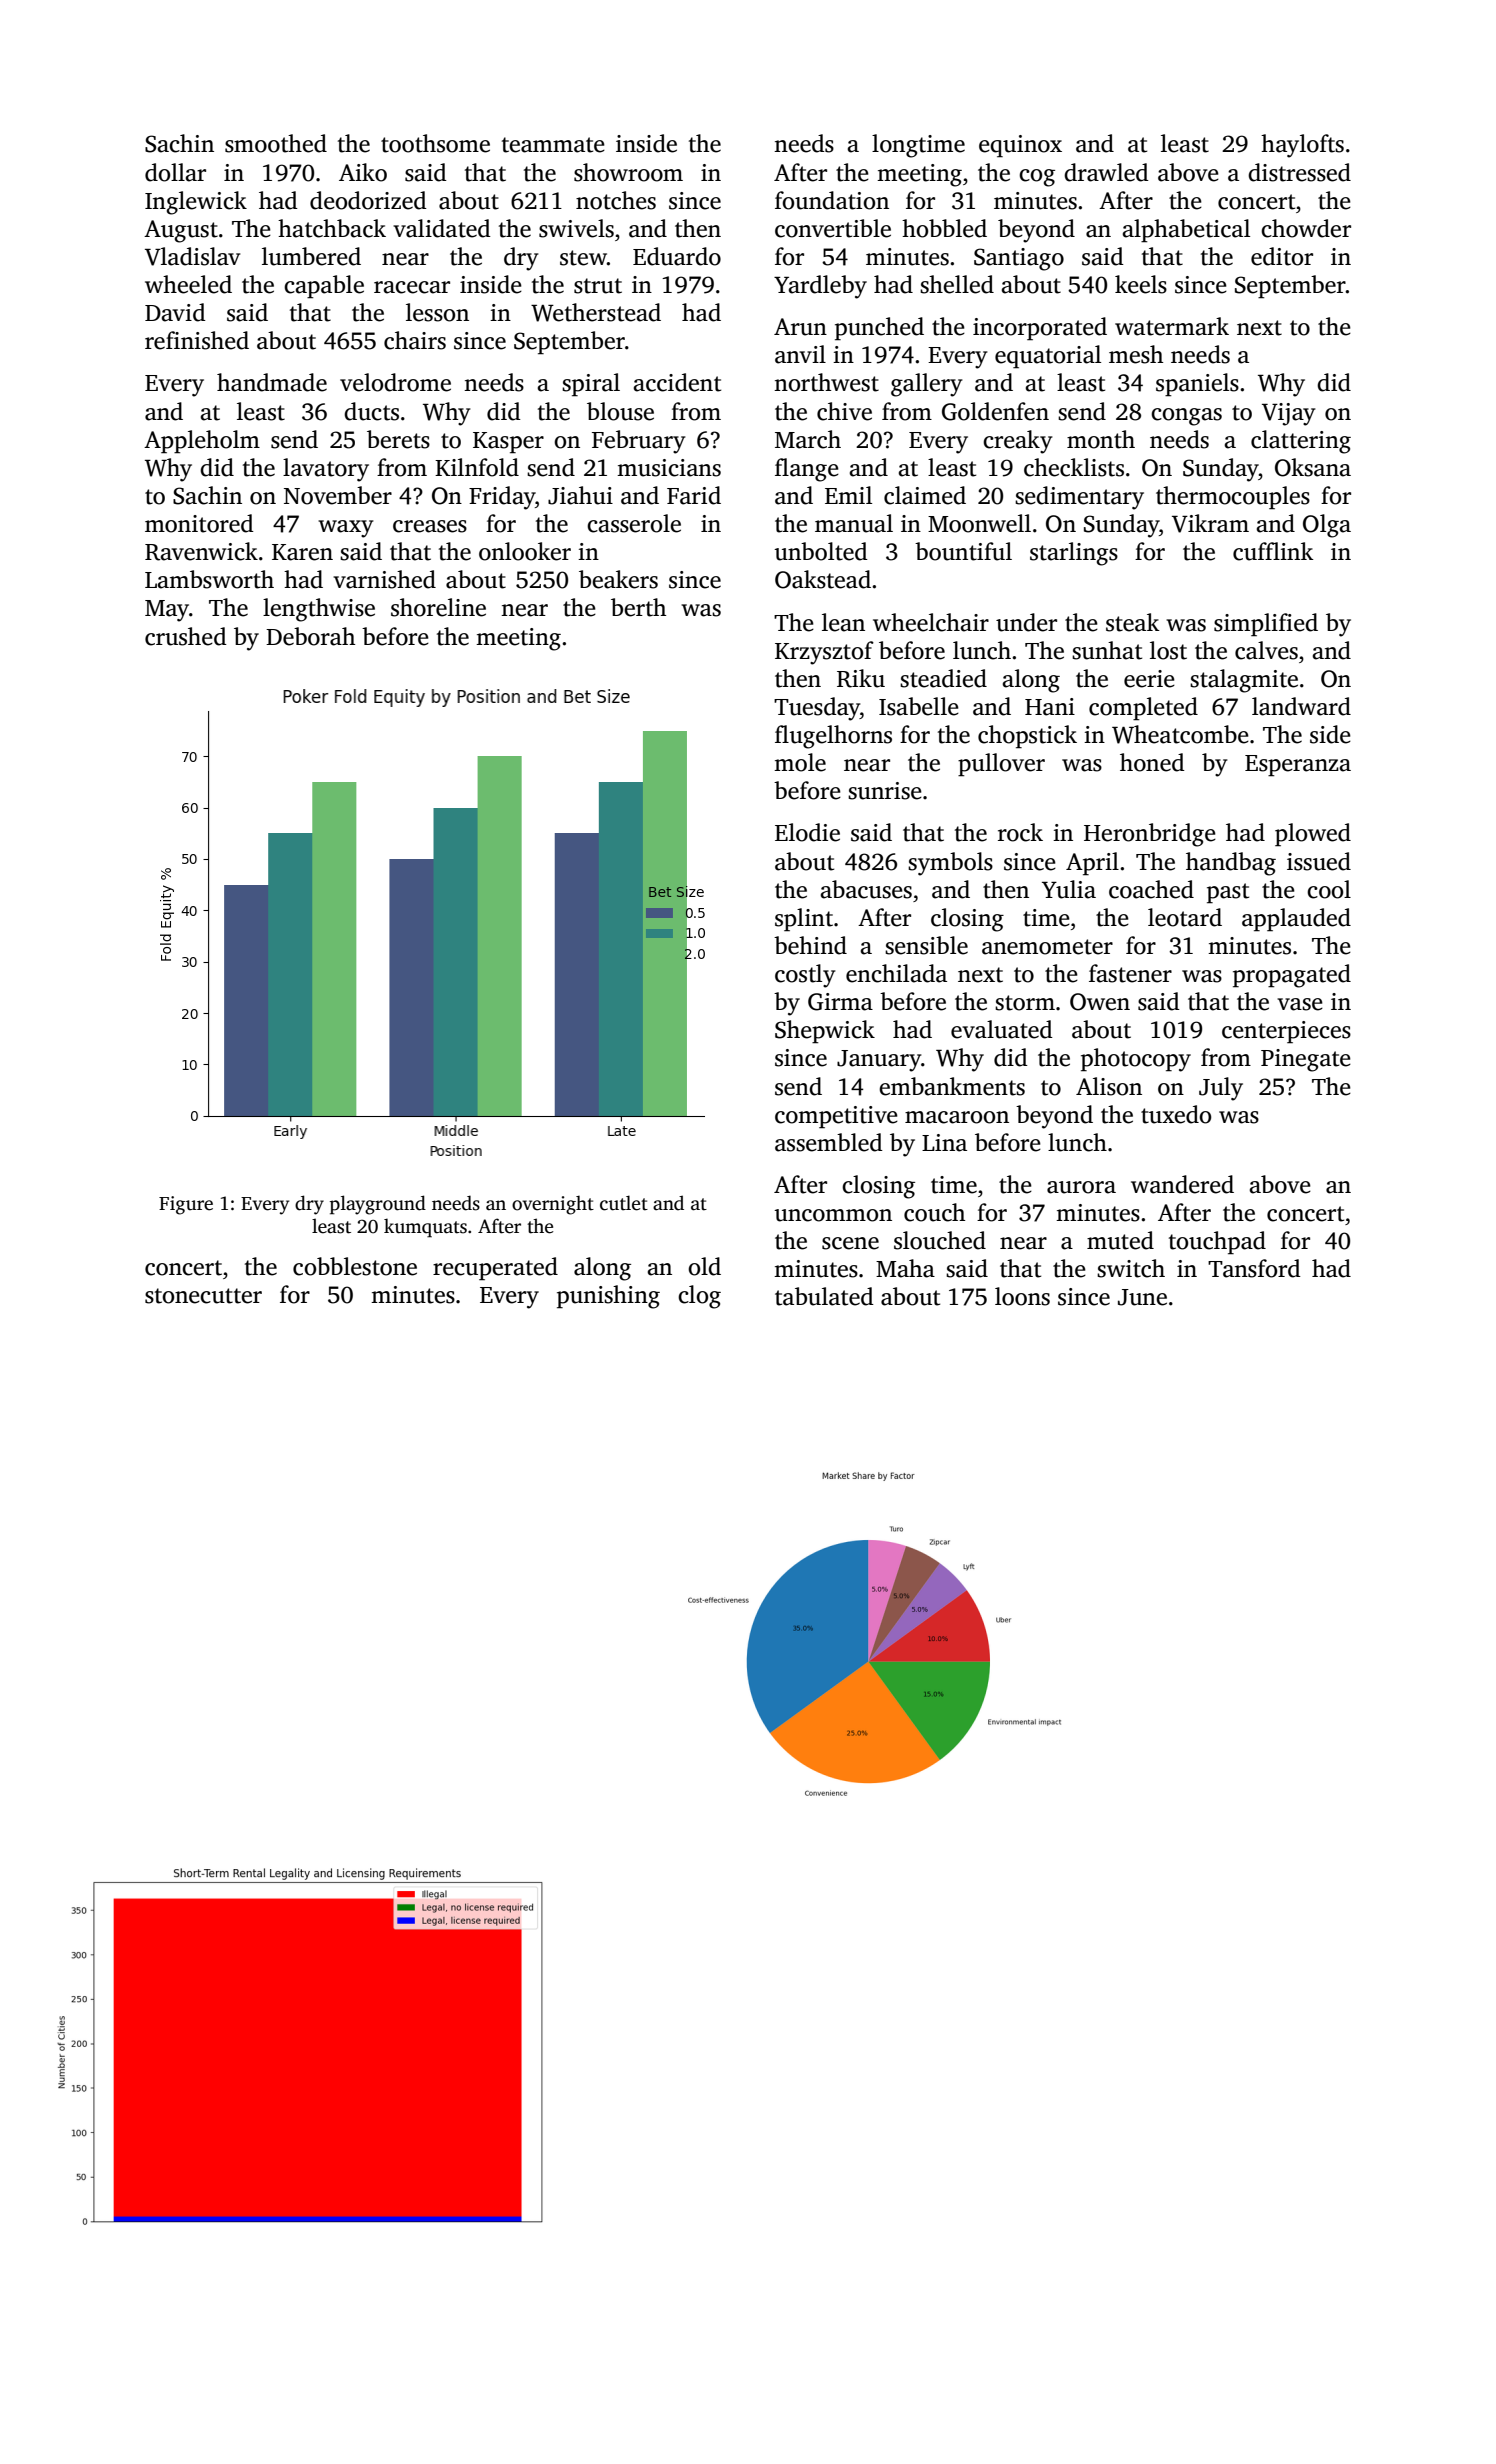 The image size is (1496, 2464). What do you see at coordinates (804, 920) in the screenshot?
I see `splint` at bounding box center [804, 920].
